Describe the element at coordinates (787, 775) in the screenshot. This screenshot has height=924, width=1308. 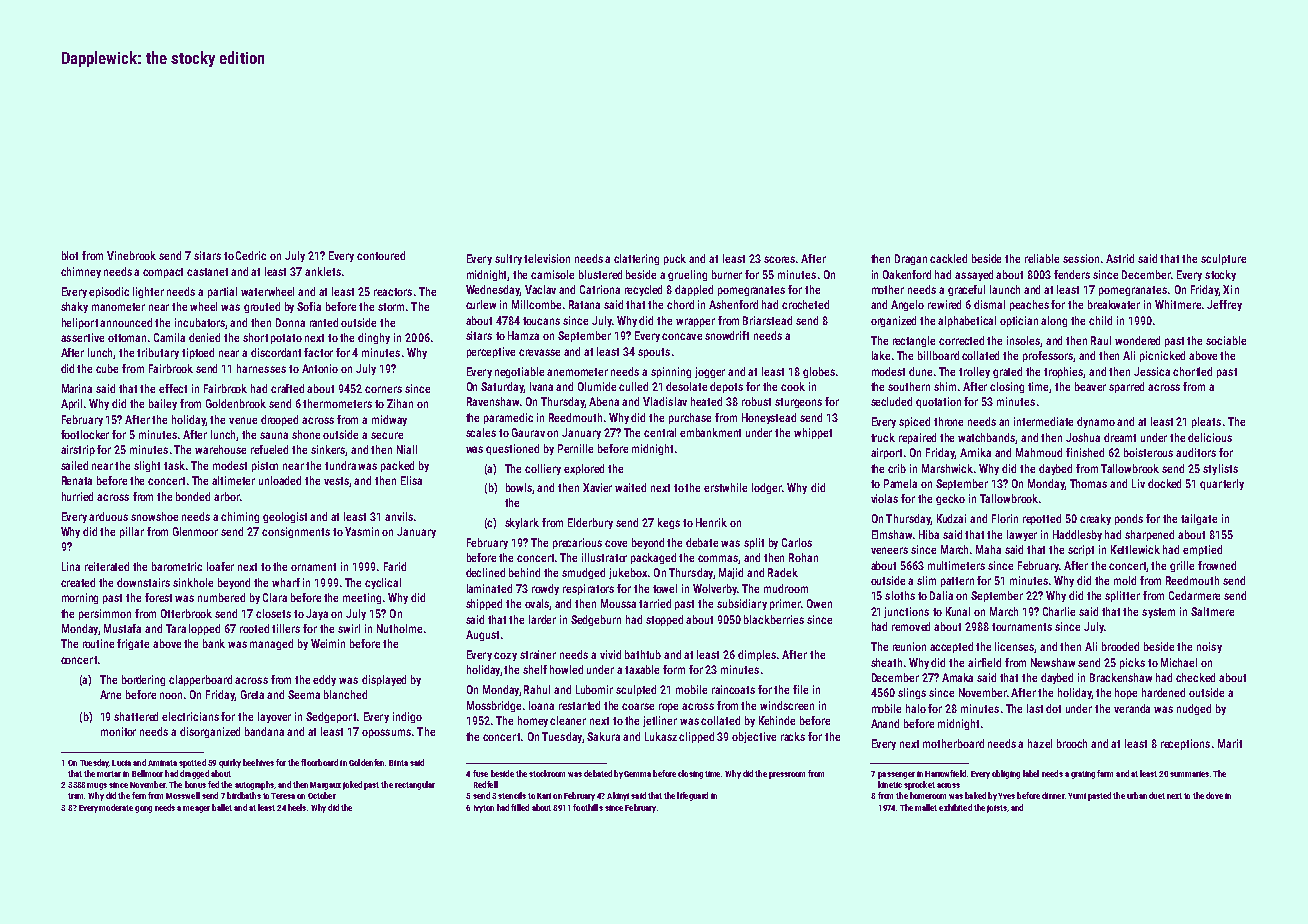
I see `pressroom` at that location.
